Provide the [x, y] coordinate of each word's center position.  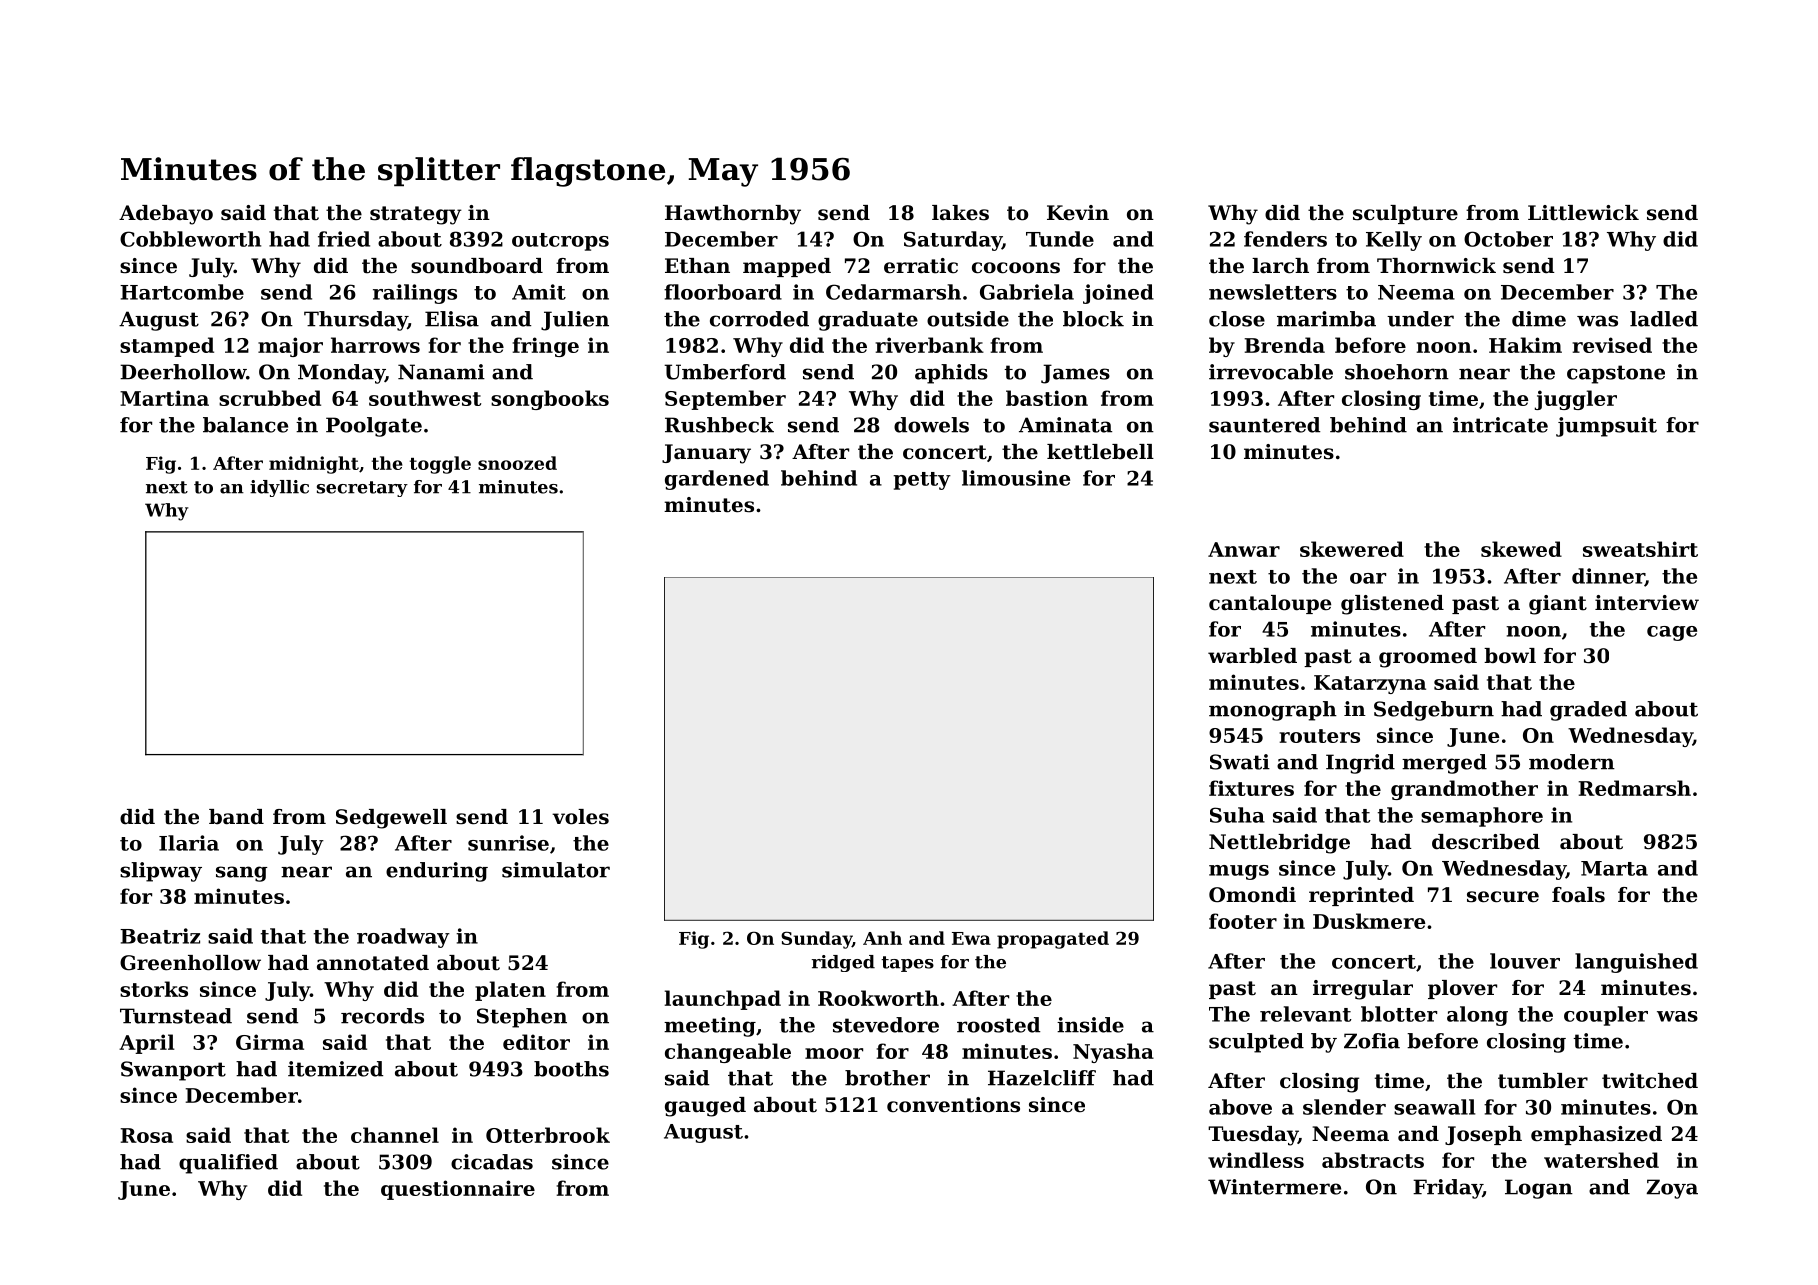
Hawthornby [733, 215]
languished [1636, 963]
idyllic [279, 488]
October [1508, 239]
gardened [717, 480]
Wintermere [1274, 1187]
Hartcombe [182, 292]
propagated [1053, 940]
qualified [228, 1164]
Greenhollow [190, 963]
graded [1588, 711]
